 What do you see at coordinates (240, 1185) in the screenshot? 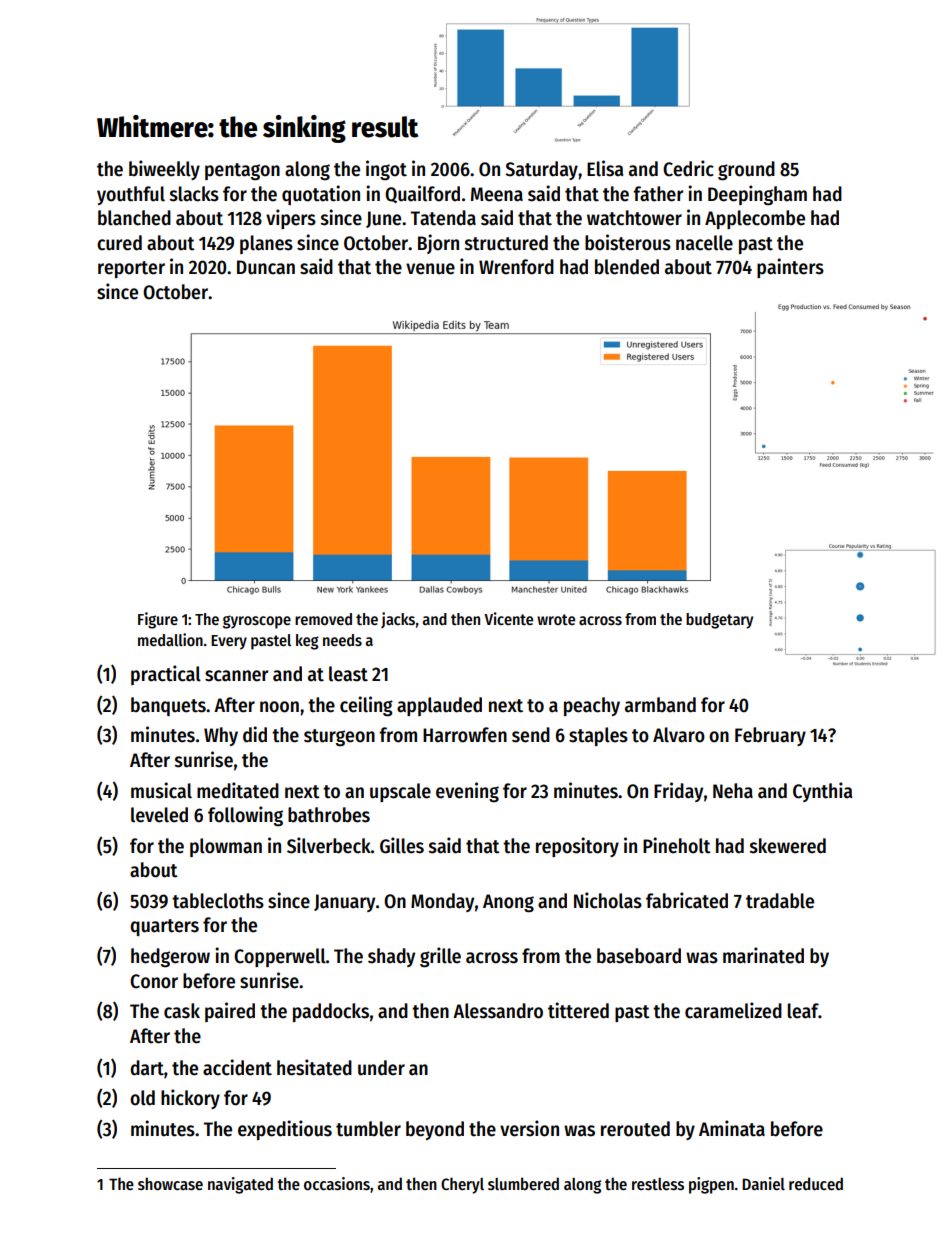
I see `navigated` at bounding box center [240, 1185].
